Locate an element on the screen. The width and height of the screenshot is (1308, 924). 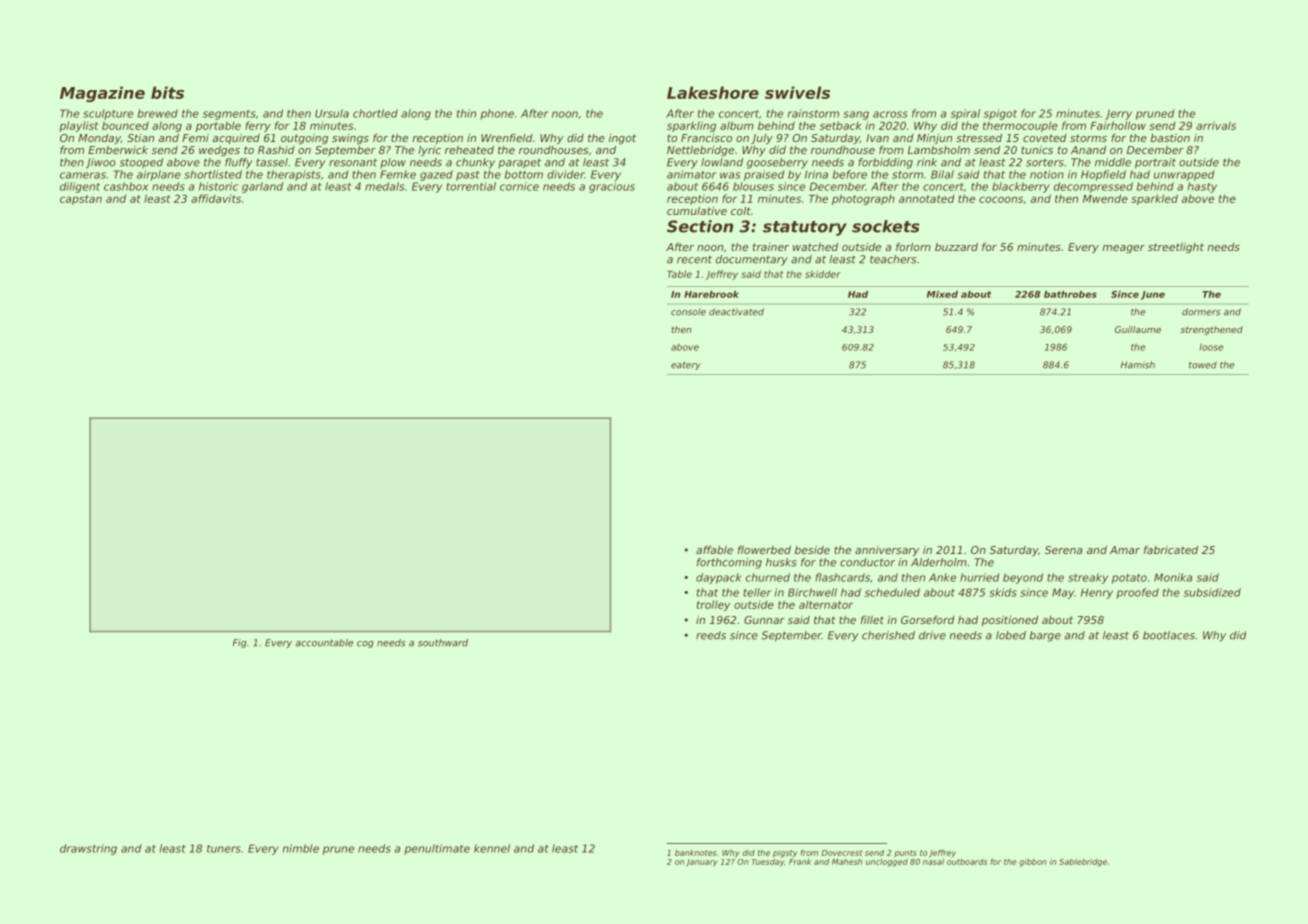
loose is located at coordinates (1212, 347).
